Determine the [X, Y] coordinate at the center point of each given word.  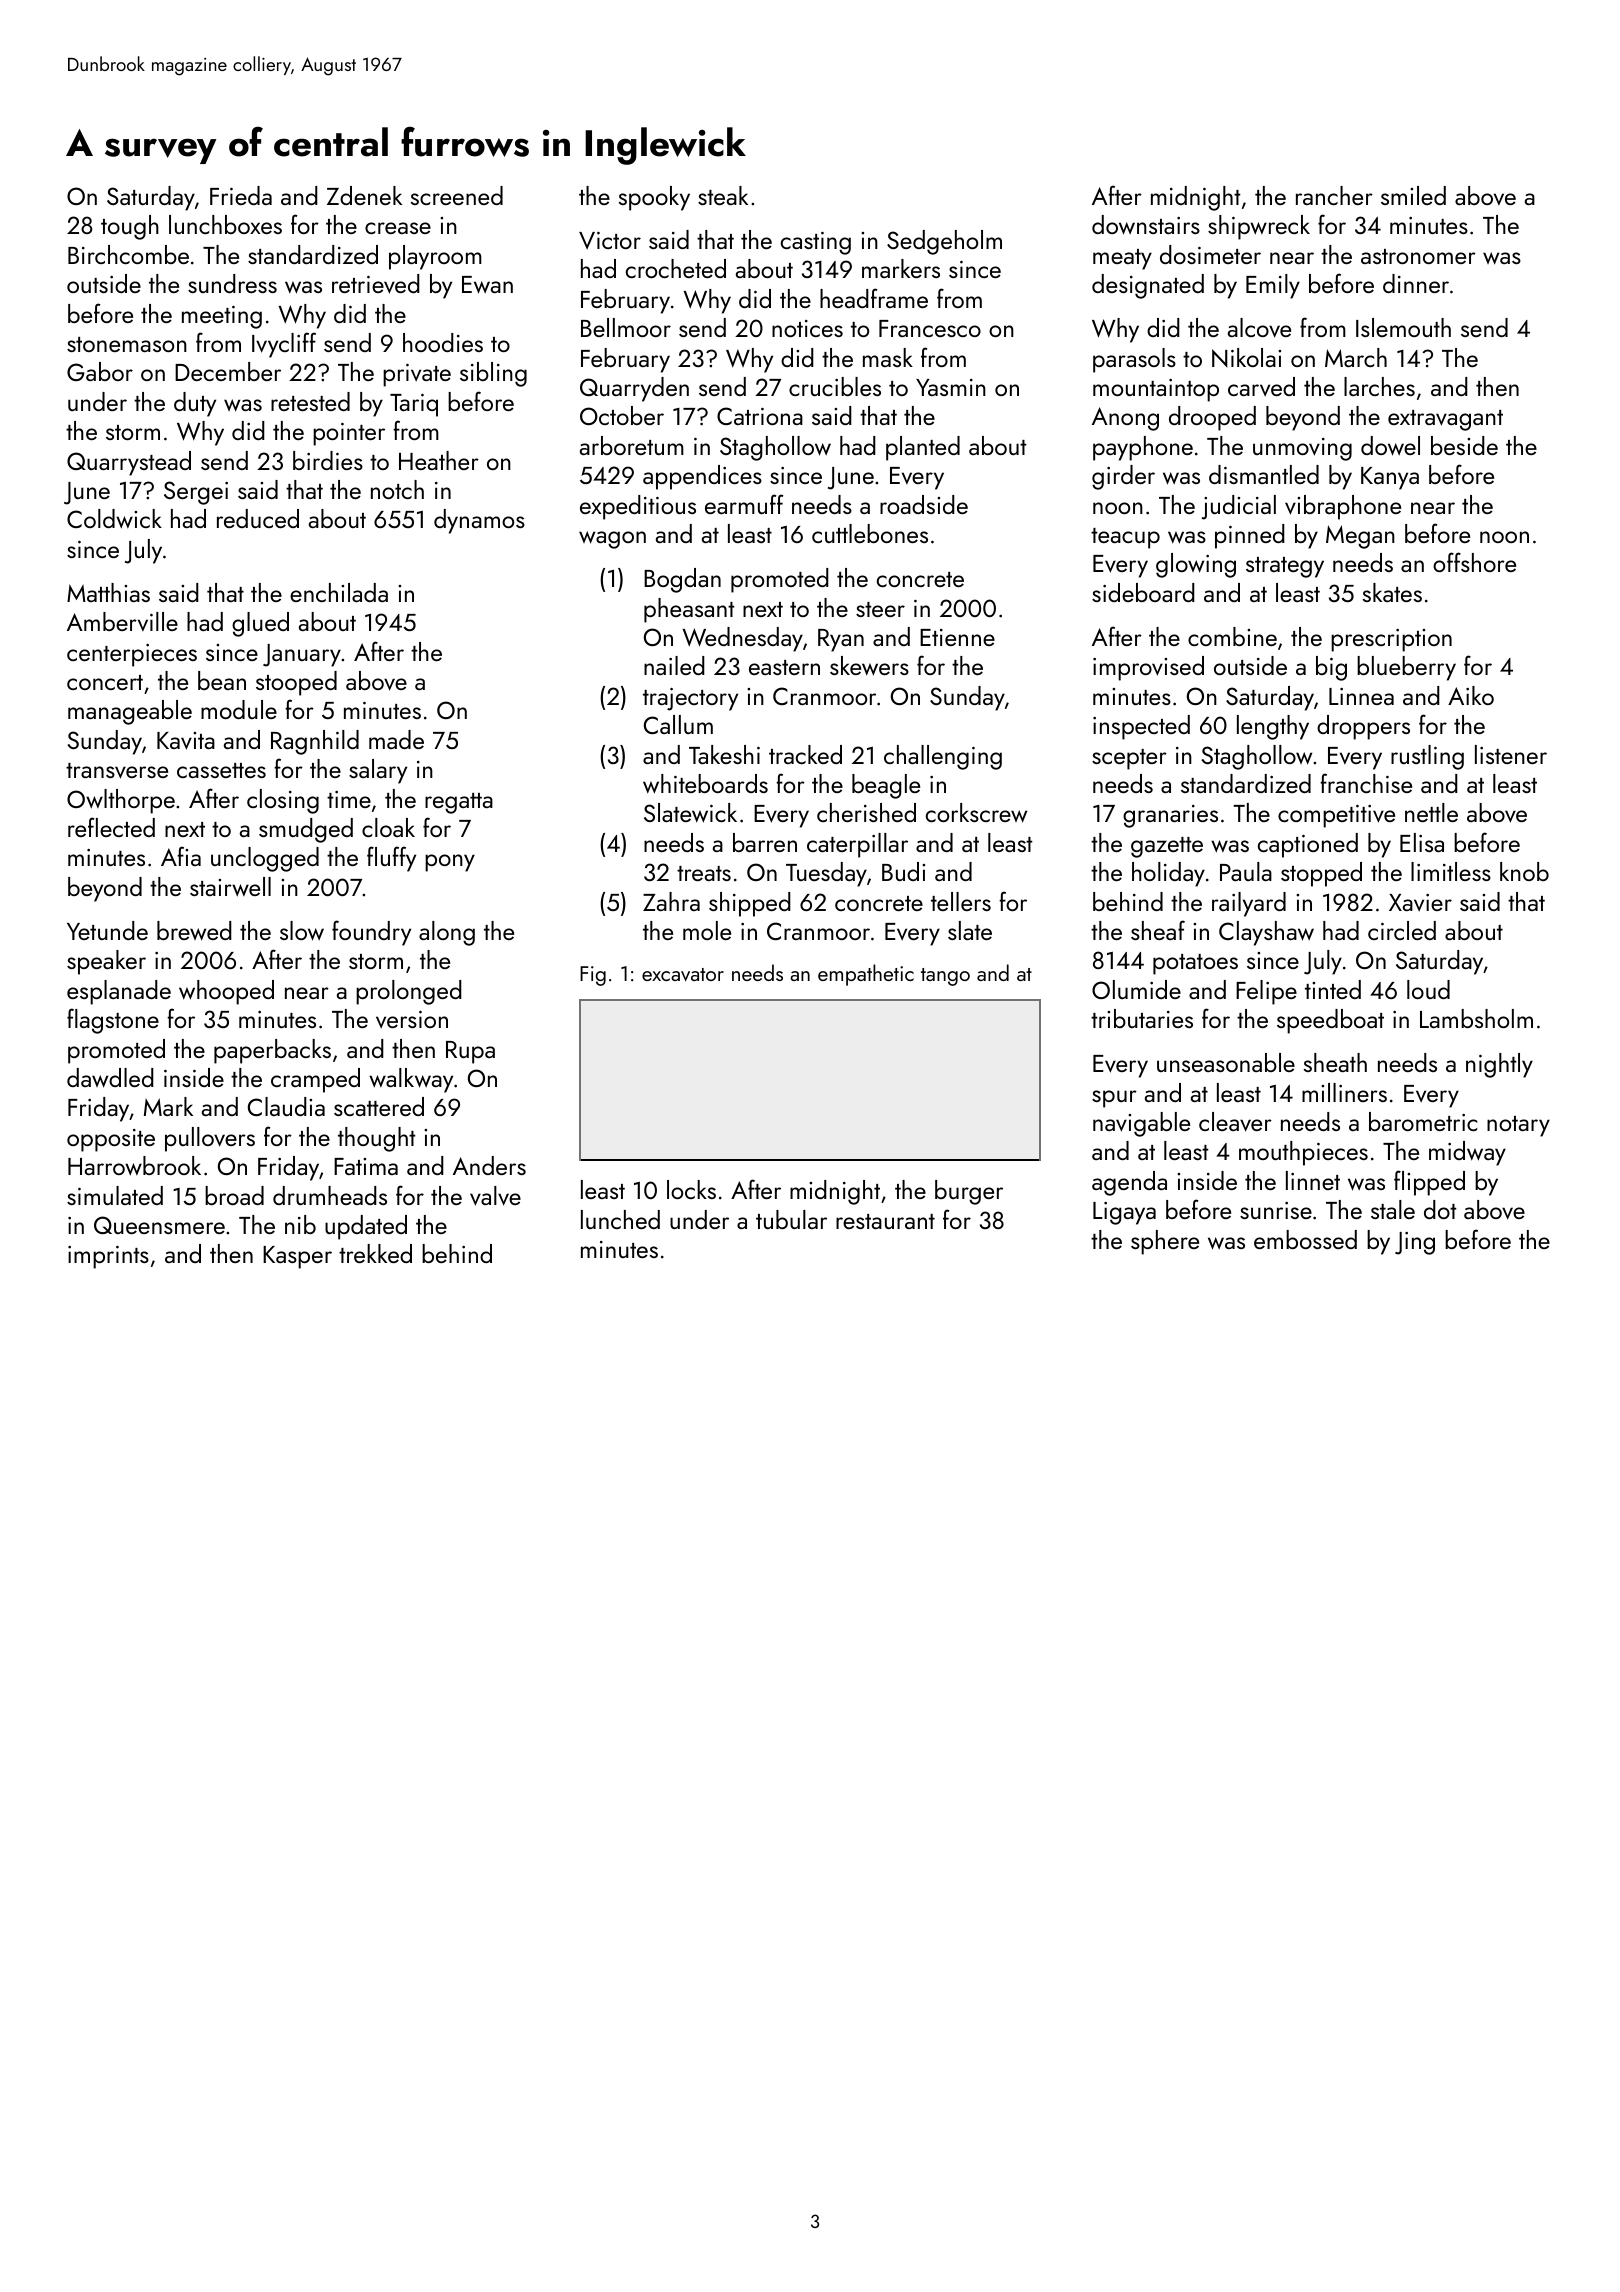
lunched [620, 1219]
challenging [943, 757]
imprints [108, 1257]
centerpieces [132, 655]
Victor [610, 240]
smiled [1413, 195]
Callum [678, 724]
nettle [1431, 812]
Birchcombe [128, 254]
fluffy [391, 859]
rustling [1427, 757]
